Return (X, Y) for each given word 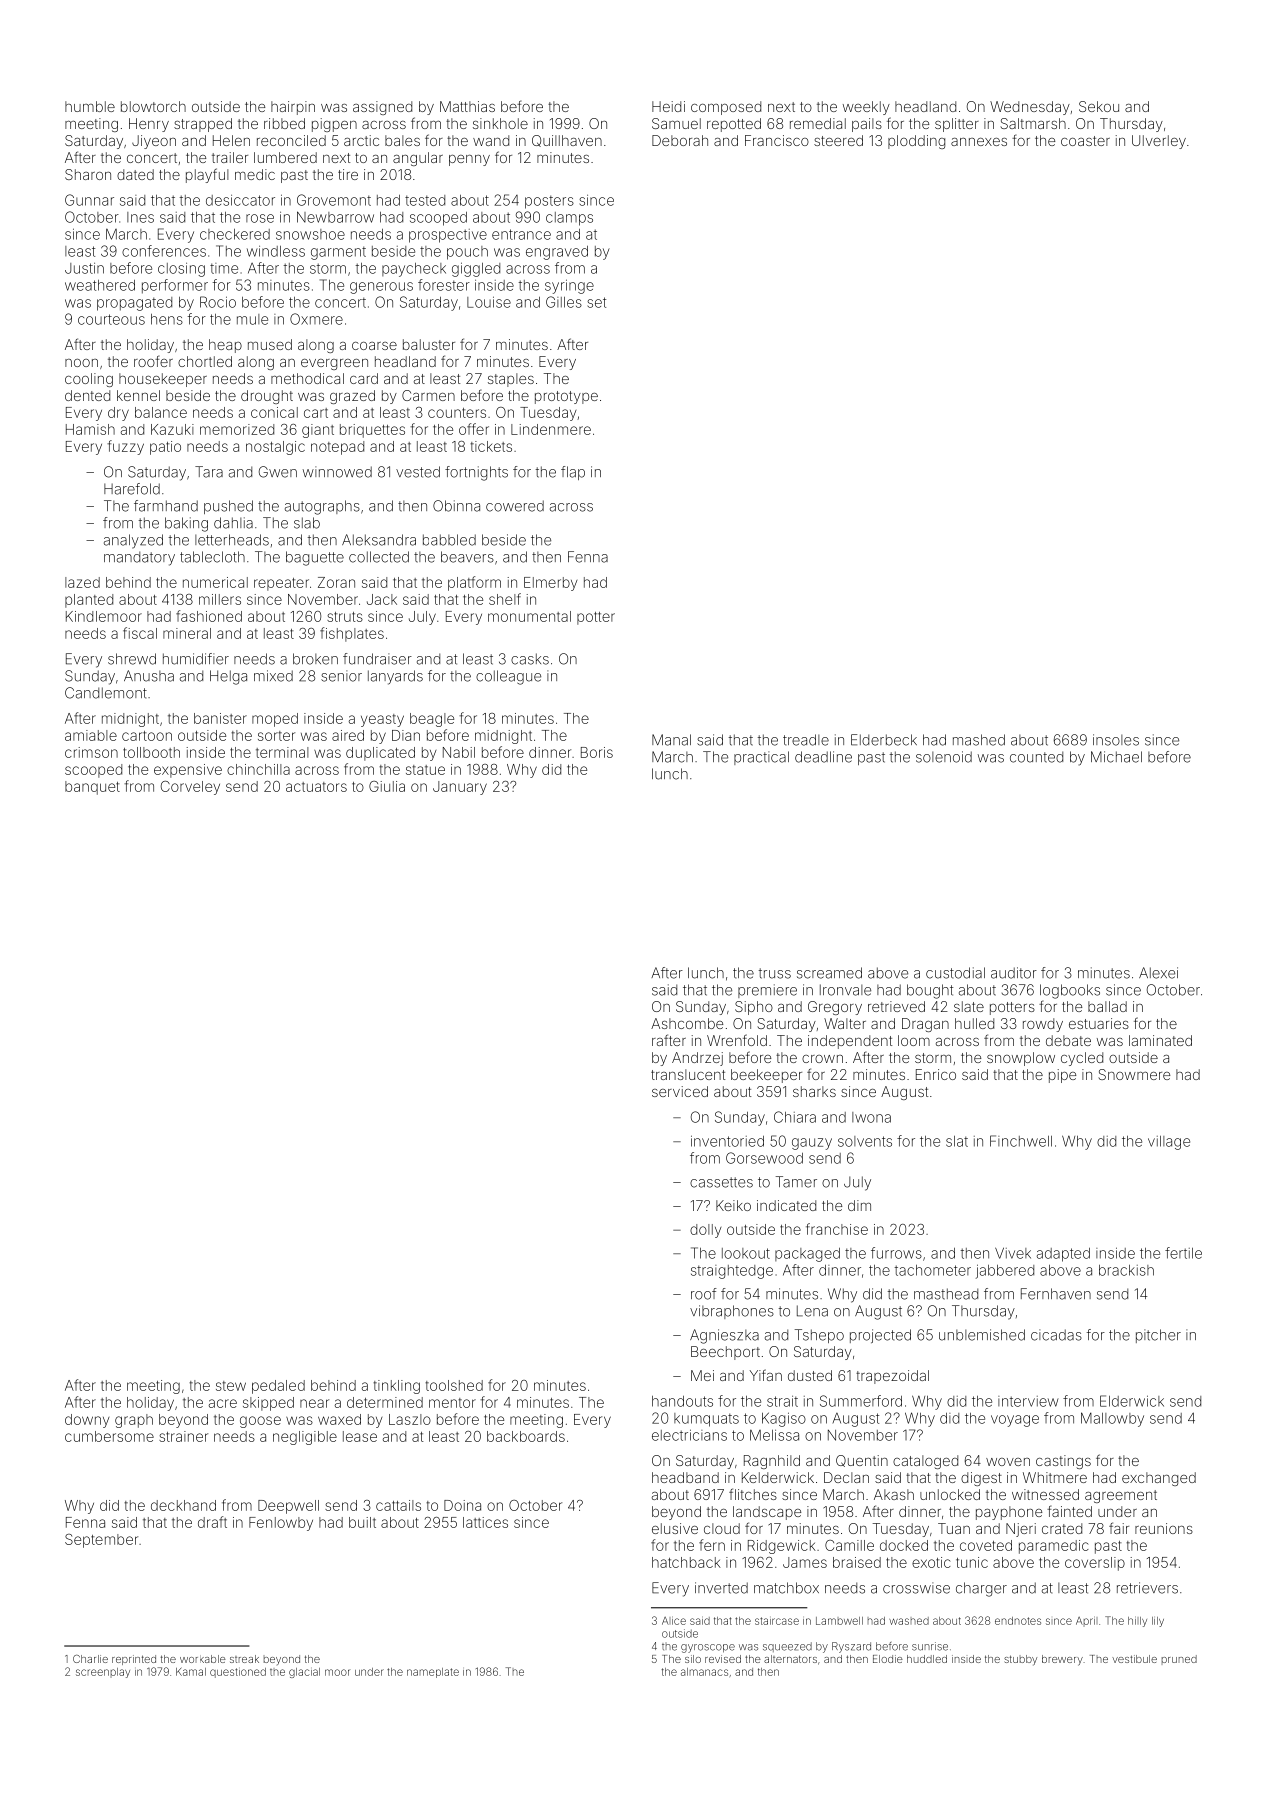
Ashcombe (687, 1023)
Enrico (936, 1074)
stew (231, 1386)
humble (90, 106)
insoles (1116, 740)
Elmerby (550, 584)
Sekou (1099, 106)
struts (345, 617)
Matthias (467, 106)
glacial (304, 1673)
